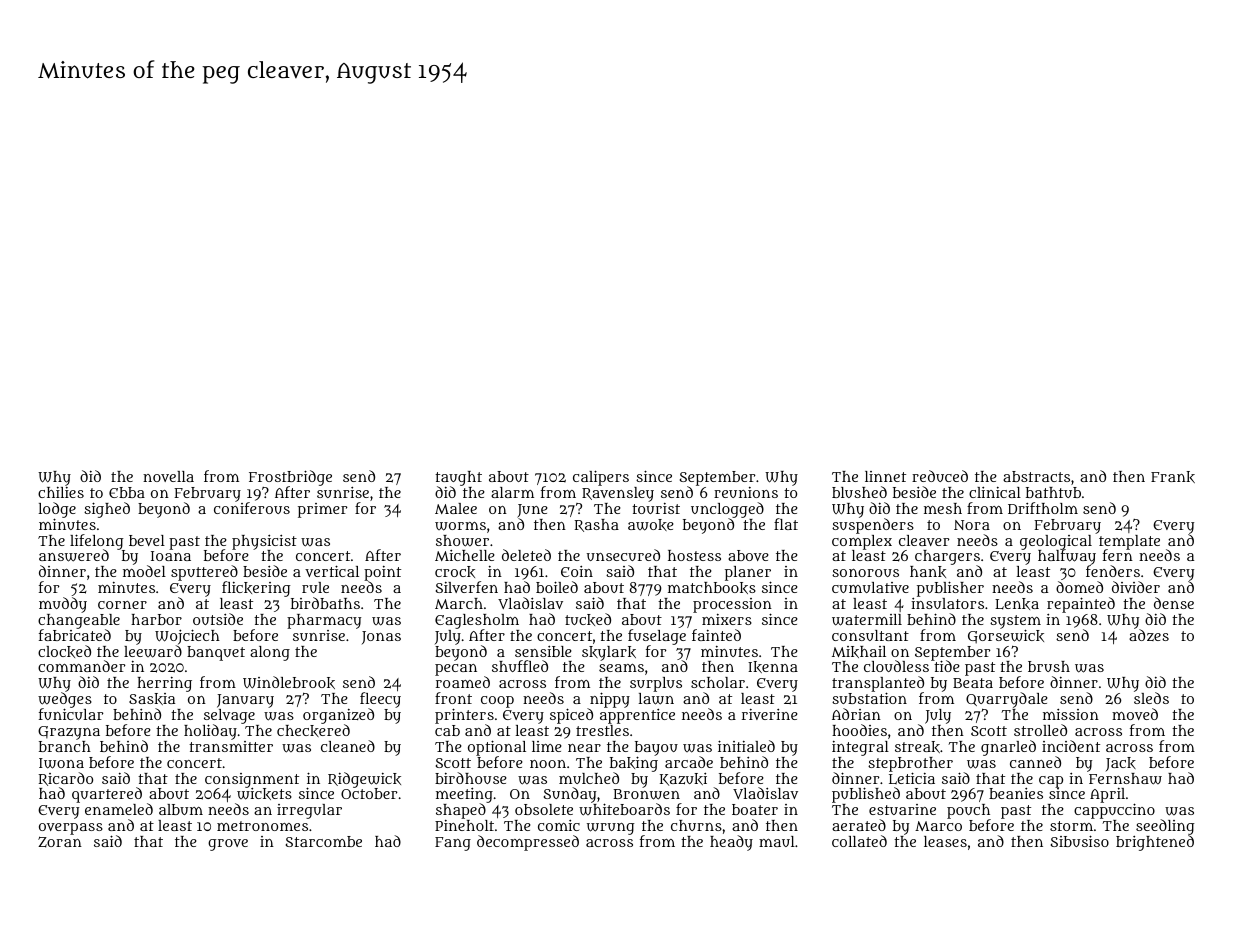 This document has height=952, width=1233. What do you see at coordinates (324, 841) in the document?
I see `Starcombe` at bounding box center [324, 841].
